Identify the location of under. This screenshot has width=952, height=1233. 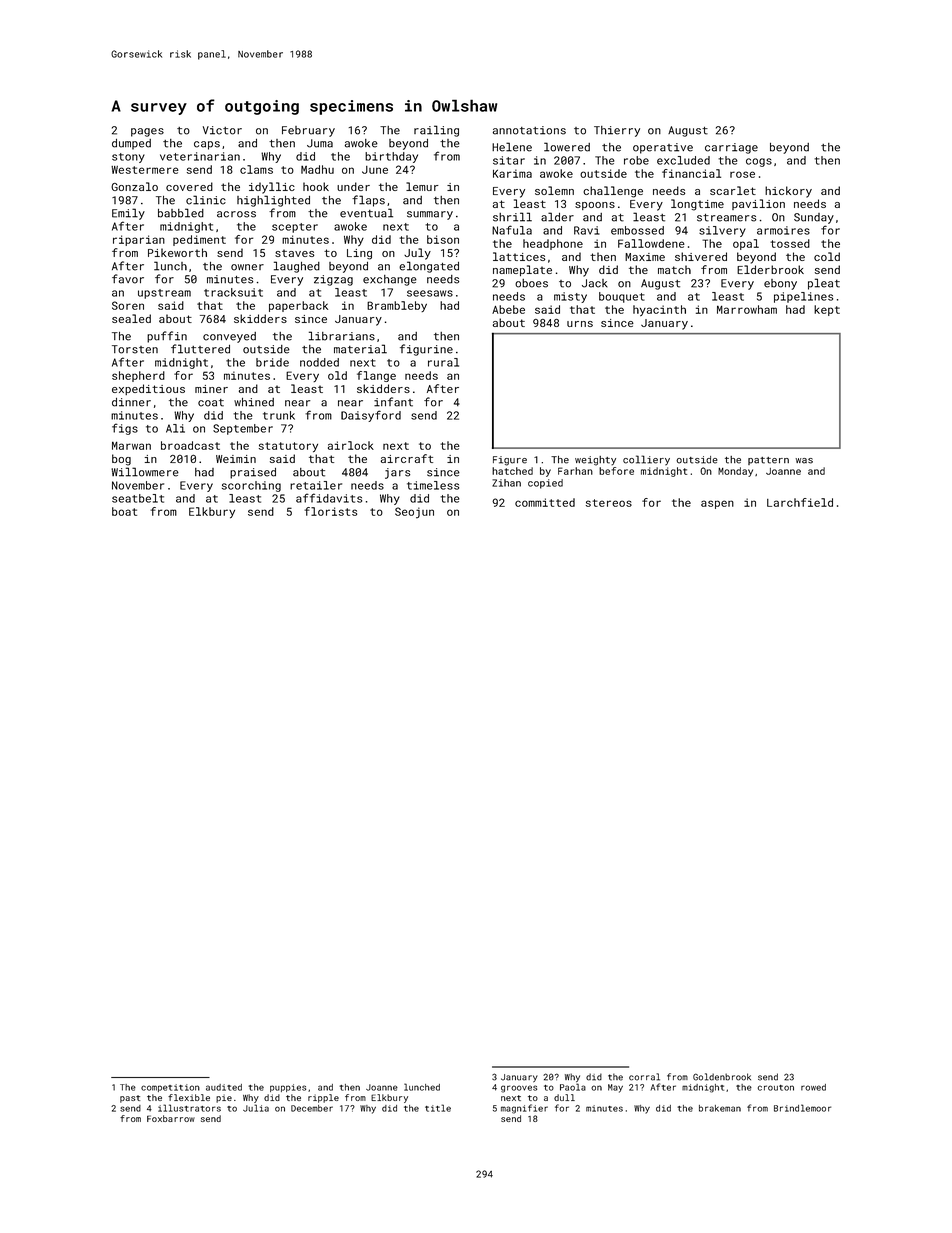
(353, 186).
